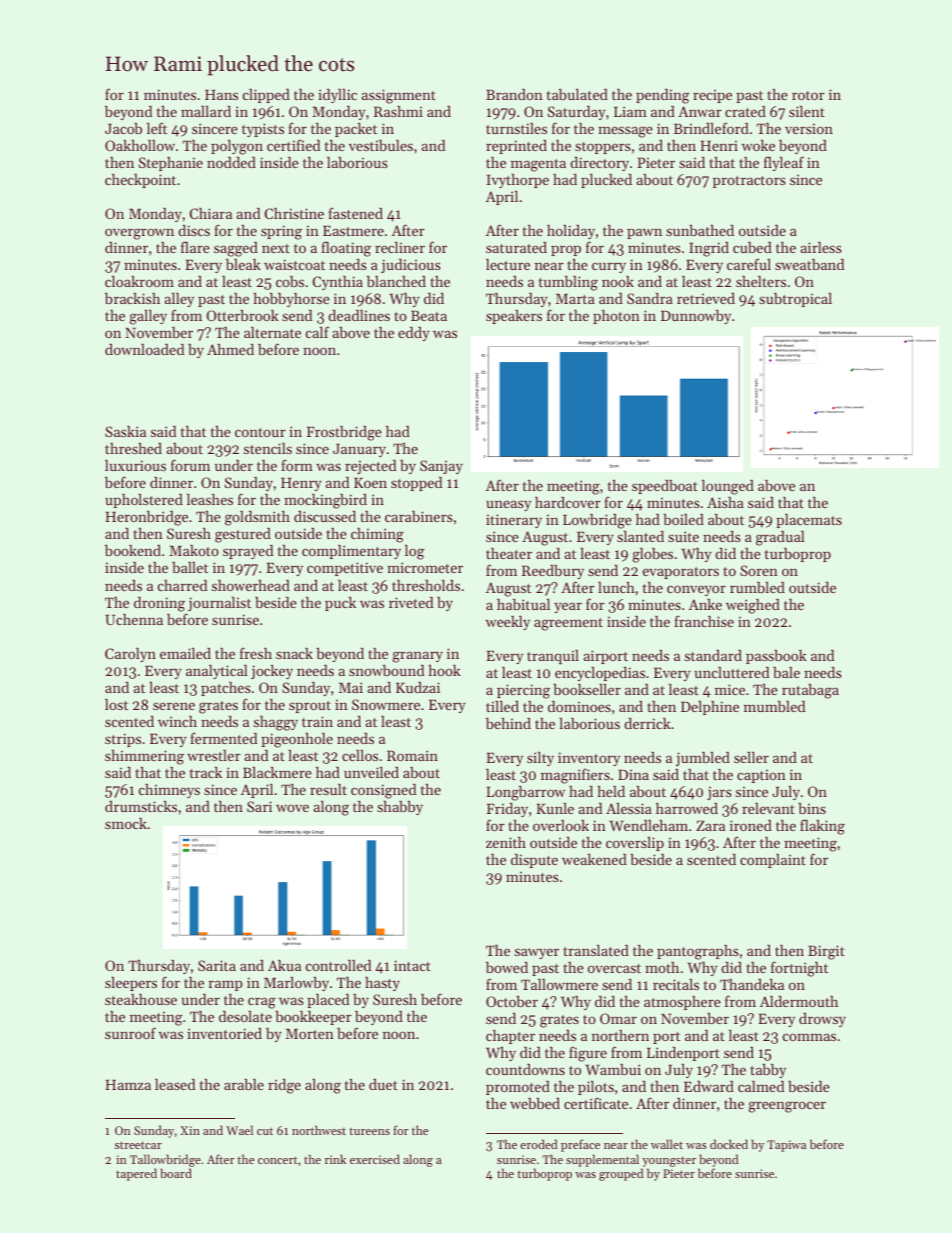 This page has width=952, height=1233. I want to click on chapter, so click(510, 1037).
